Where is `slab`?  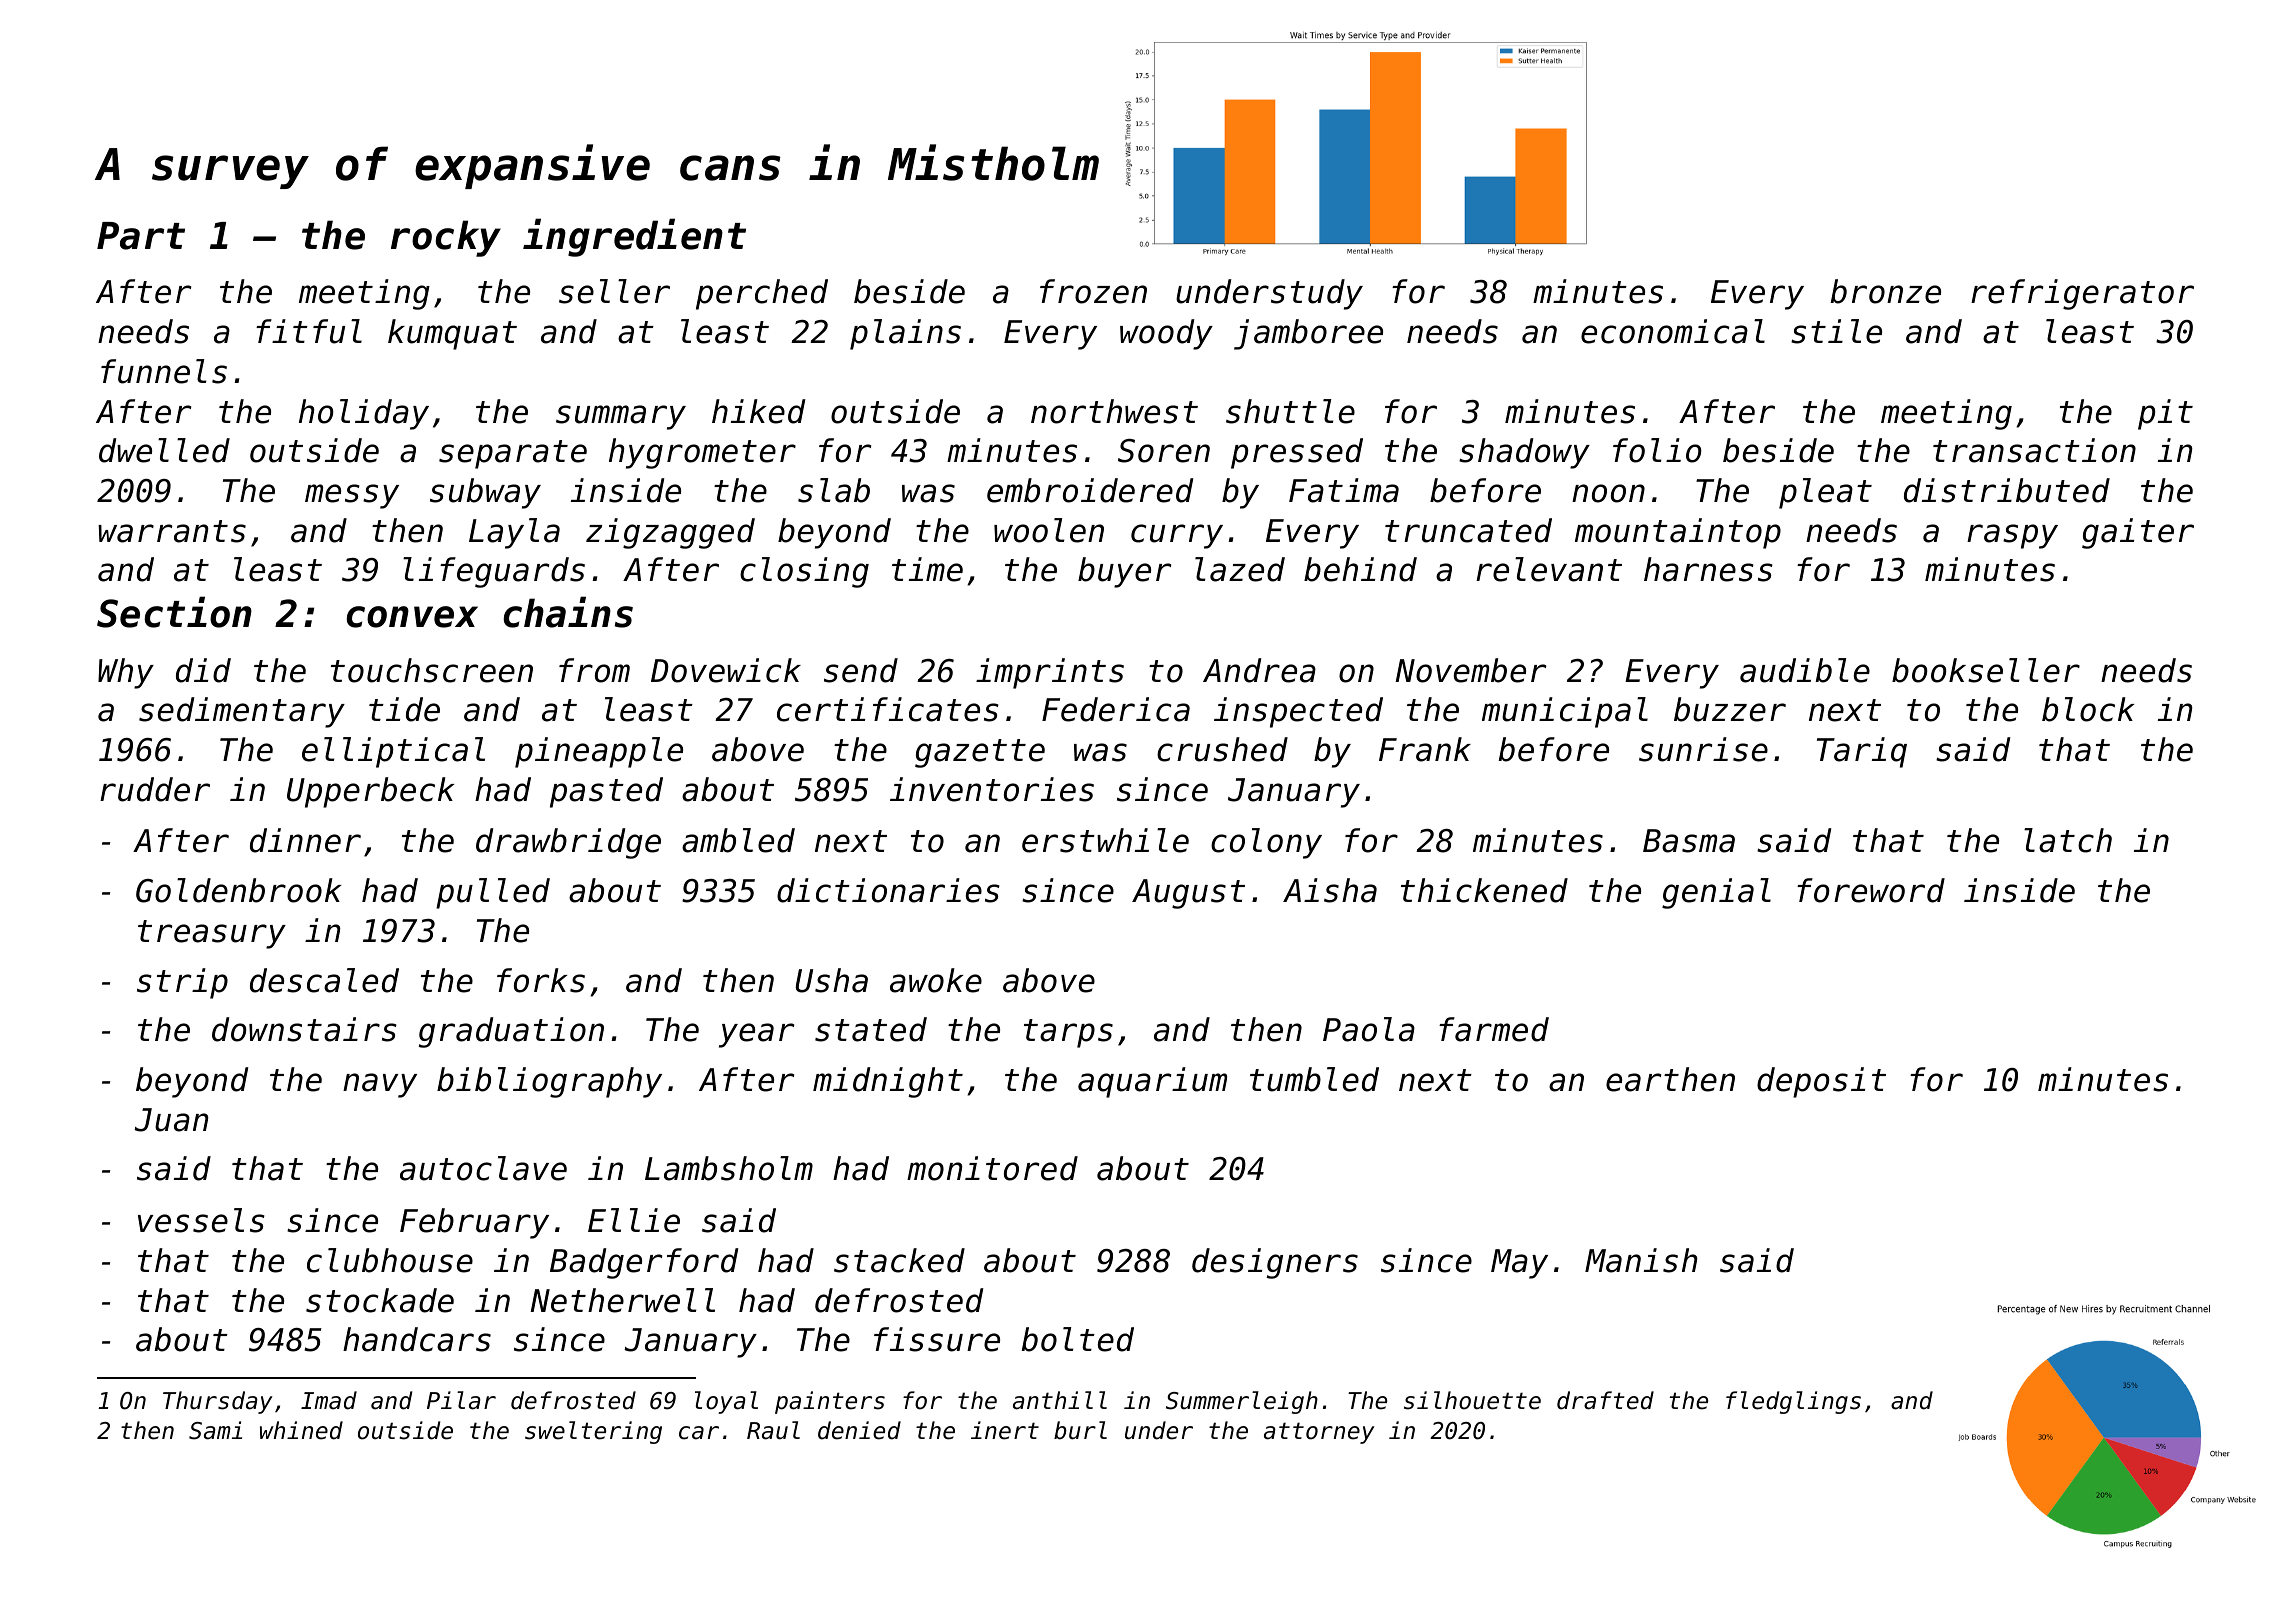
slab is located at coordinates (834, 490).
